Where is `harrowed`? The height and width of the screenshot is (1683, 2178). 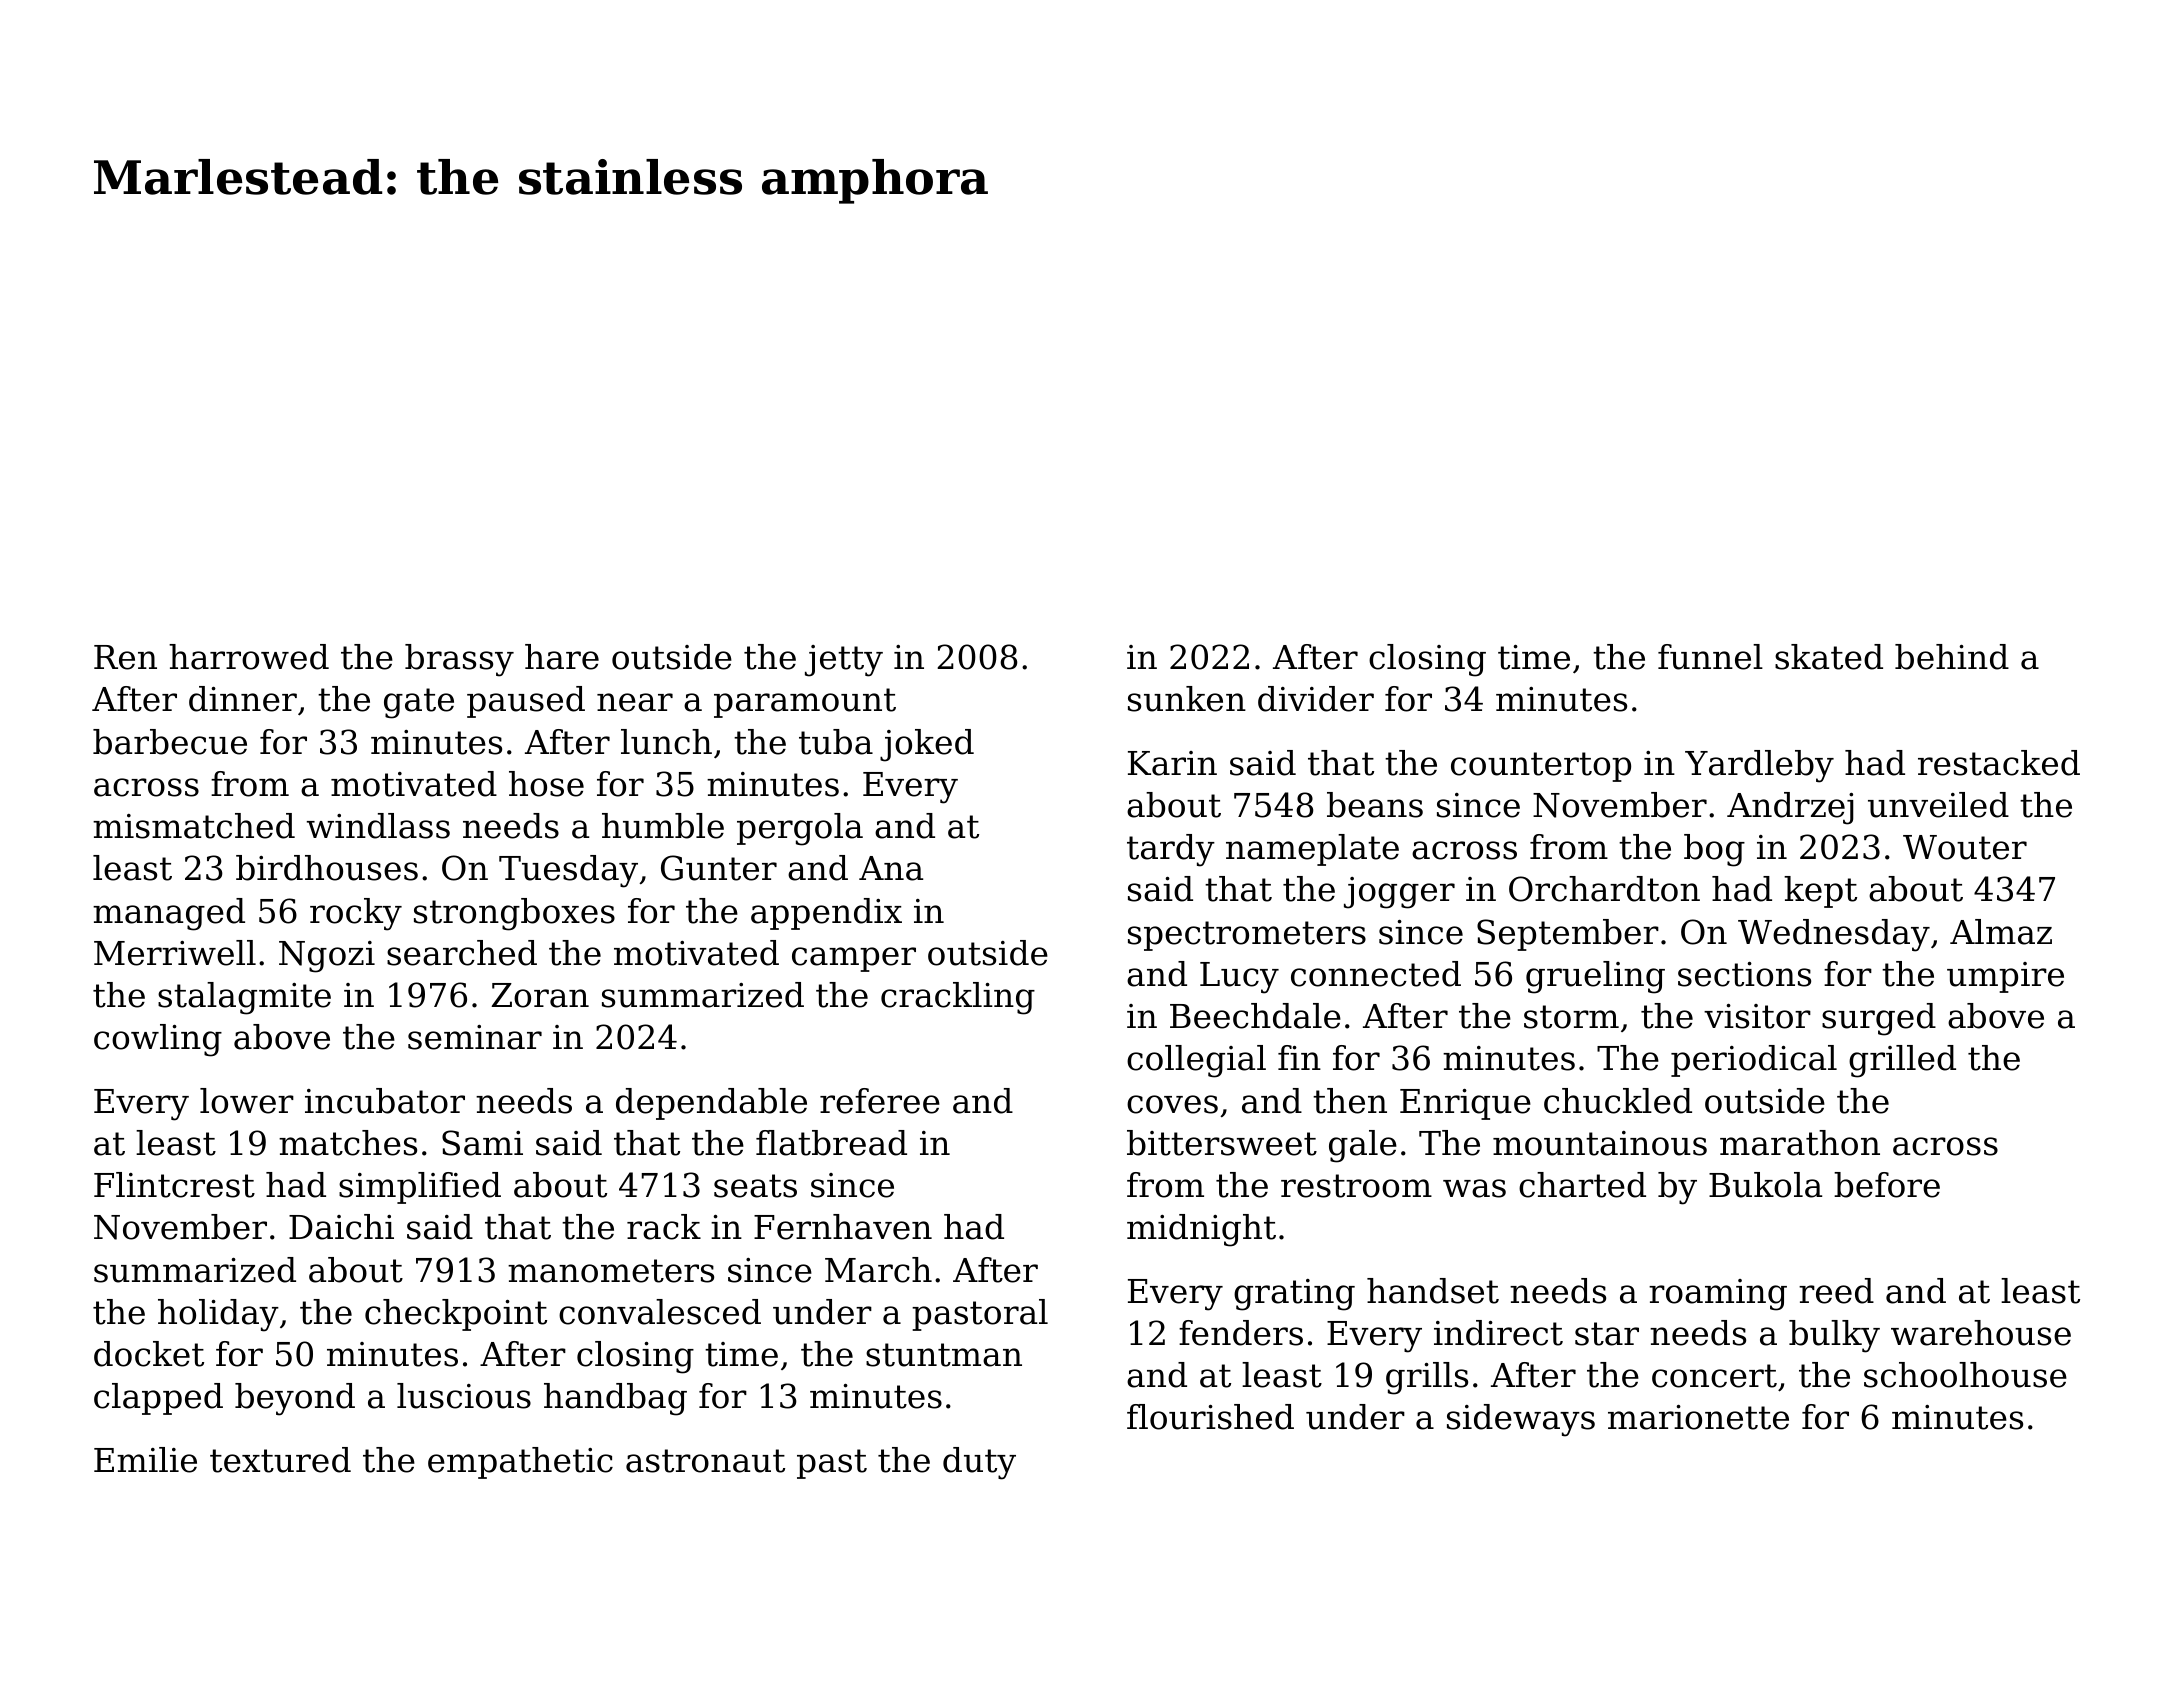 harrowed is located at coordinates (249, 657).
